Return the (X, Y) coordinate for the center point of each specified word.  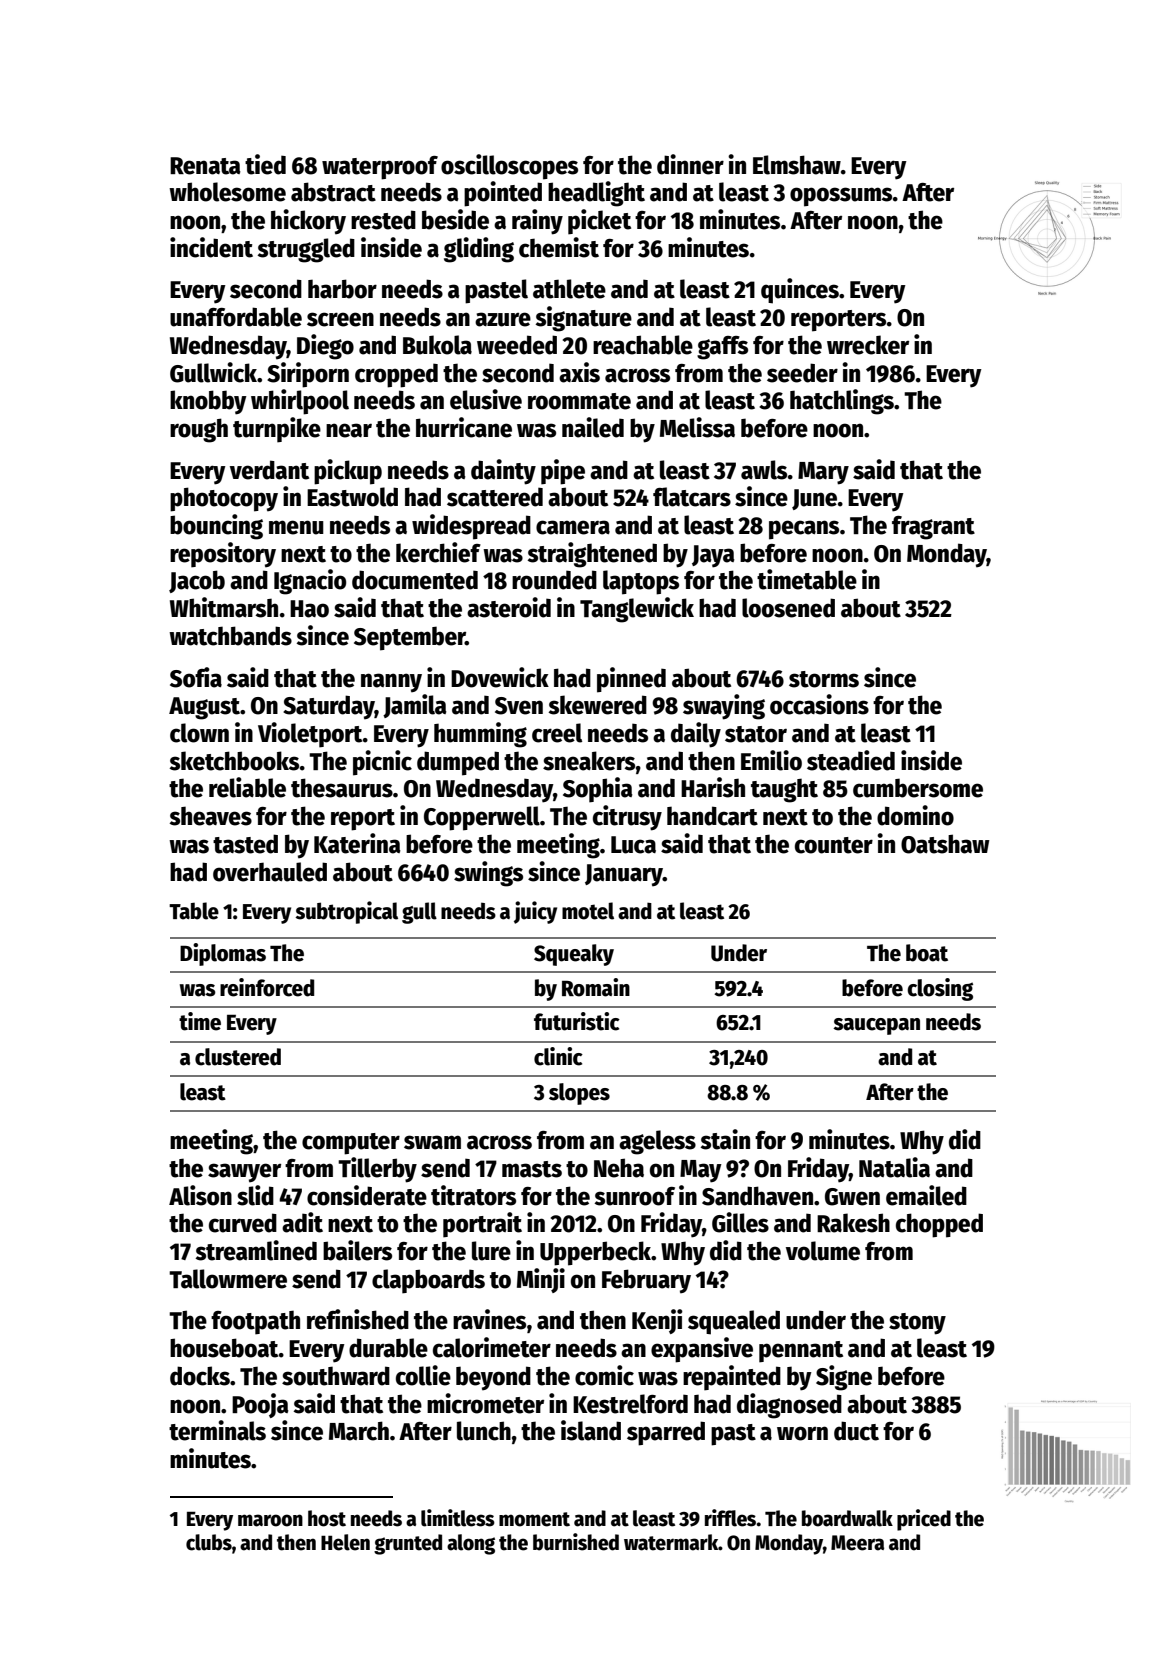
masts (532, 1169)
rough (199, 430)
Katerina (357, 843)
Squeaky (574, 955)
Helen (345, 1542)
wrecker (868, 345)
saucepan (876, 1026)
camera (573, 527)
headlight (596, 194)
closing (940, 989)
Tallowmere (228, 1279)
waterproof (380, 168)
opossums (841, 197)
